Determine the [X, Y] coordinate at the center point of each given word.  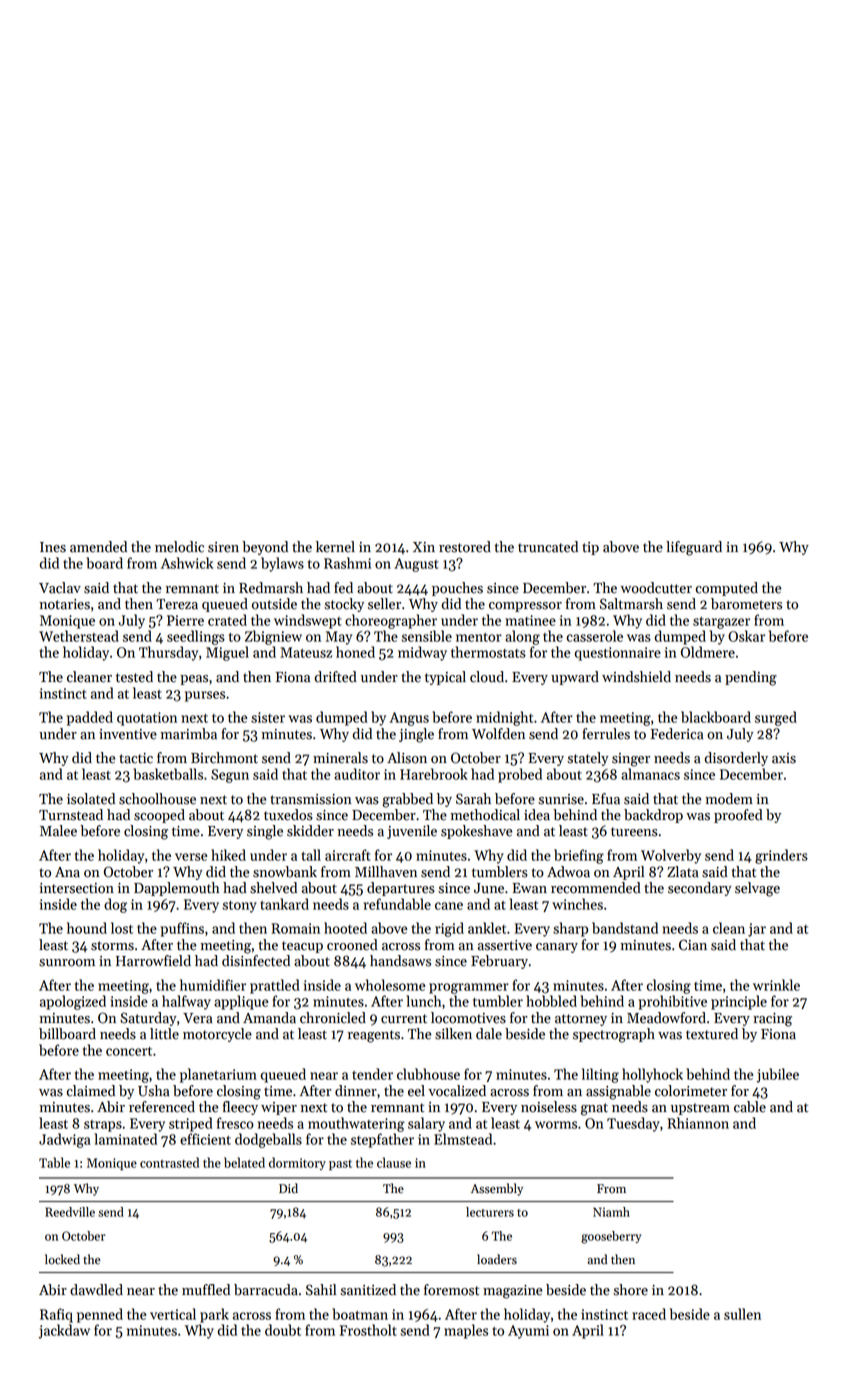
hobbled [551, 1001]
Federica [677, 734]
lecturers [490, 1212]
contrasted [169, 1162]
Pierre [185, 620]
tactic [136, 758]
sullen [742, 1314]
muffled [206, 1290]
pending [751, 678]
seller [384, 604]
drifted [336, 677]
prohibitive [673, 1002]
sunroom [67, 963]
